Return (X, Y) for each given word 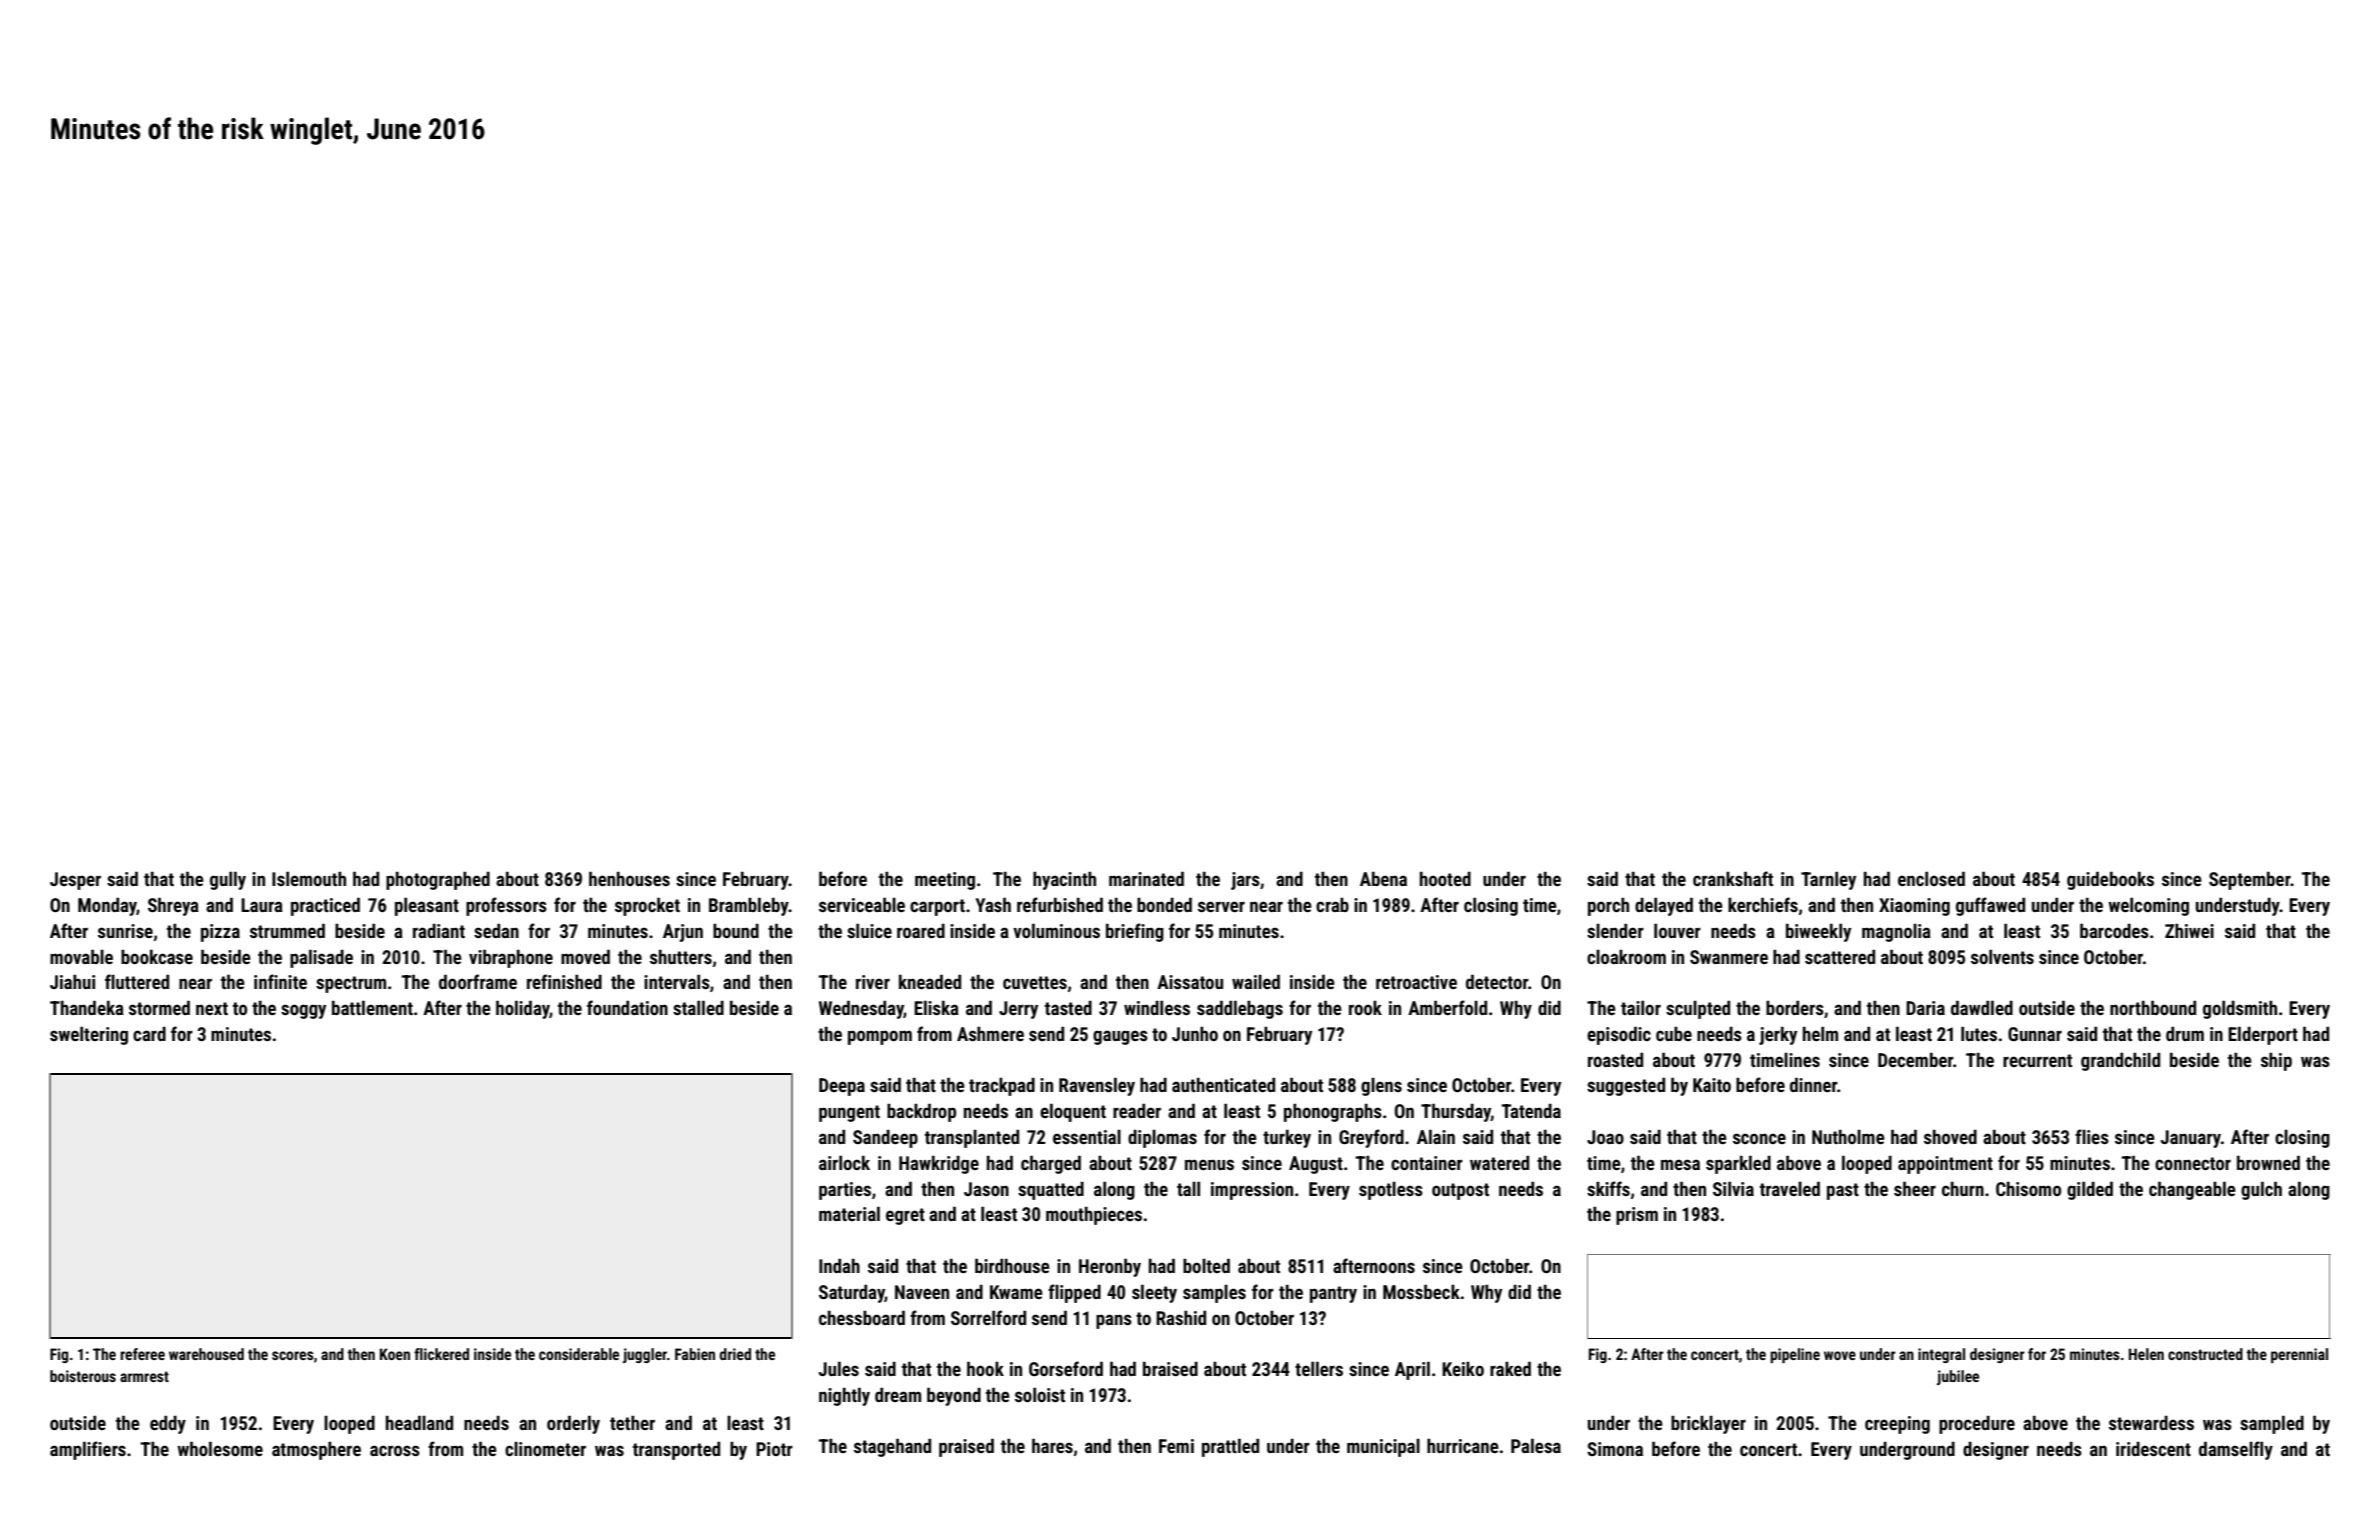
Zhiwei (2189, 931)
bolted (1206, 1265)
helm (1820, 1034)
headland (419, 1422)
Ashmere (990, 1034)
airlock (844, 1163)
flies (2092, 1136)
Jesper (75, 881)
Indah (839, 1266)
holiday (523, 1009)
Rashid (1181, 1318)
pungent (849, 1113)
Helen (2146, 1354)
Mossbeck (1421, 1291)
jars (1245, 881)
